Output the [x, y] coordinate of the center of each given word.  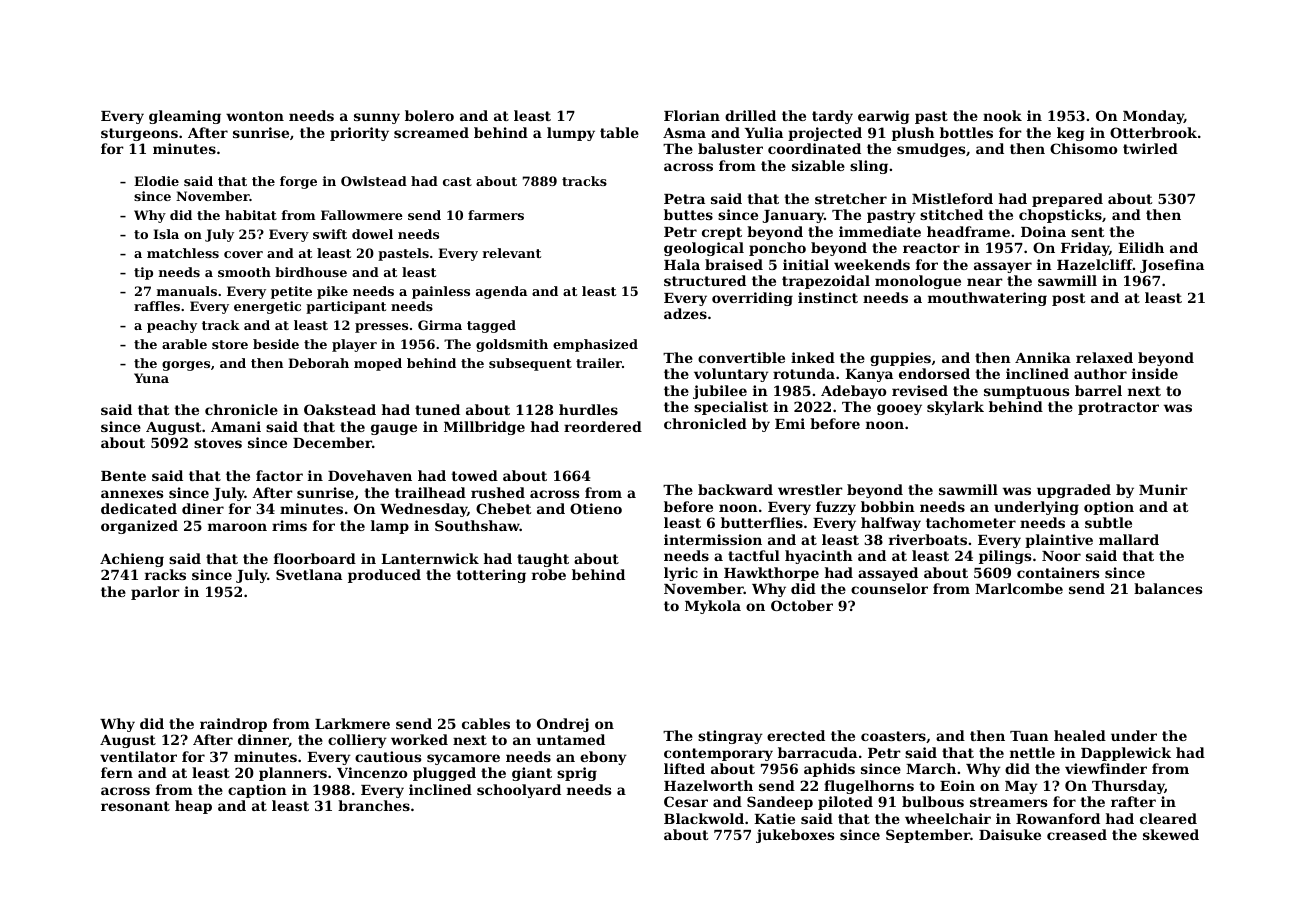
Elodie [156, 181]
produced [384, 576]
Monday [1153, 117]
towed [475, 475]
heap [193, 807]
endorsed [934, 373]
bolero [429, 115]
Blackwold [704, 818]
